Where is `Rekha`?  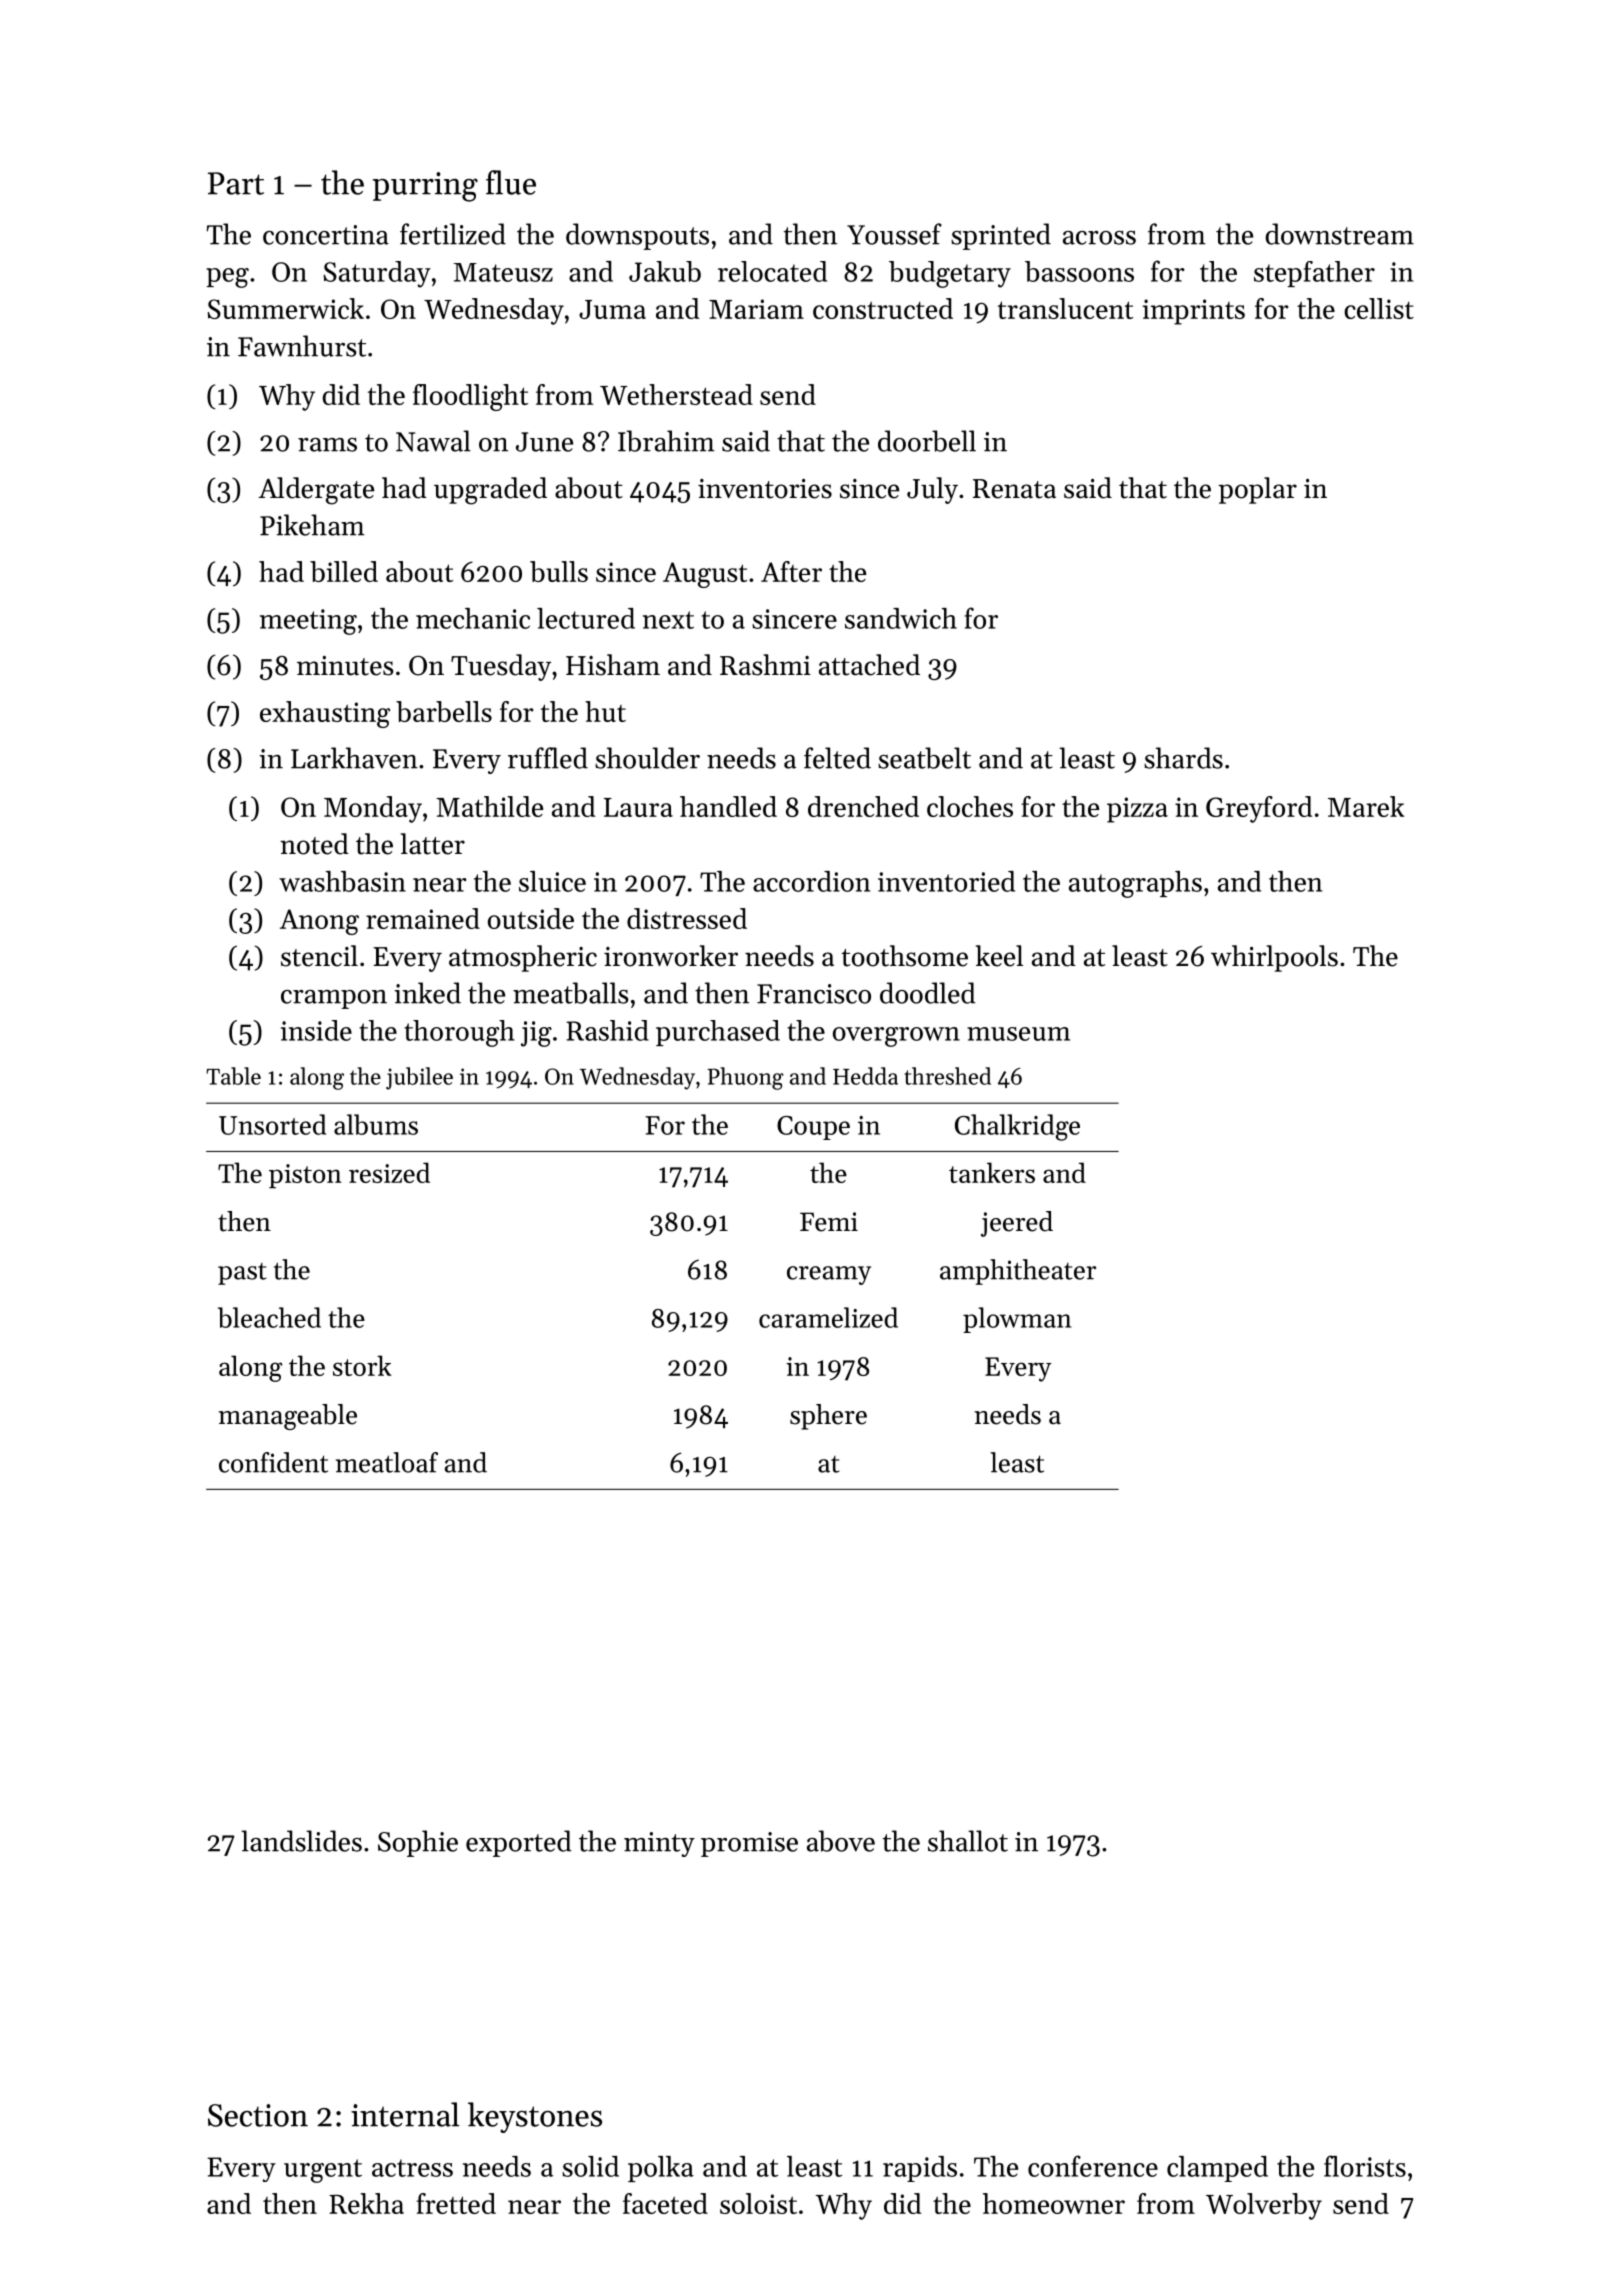 Rekha is located at coordinates (366, 2203).
